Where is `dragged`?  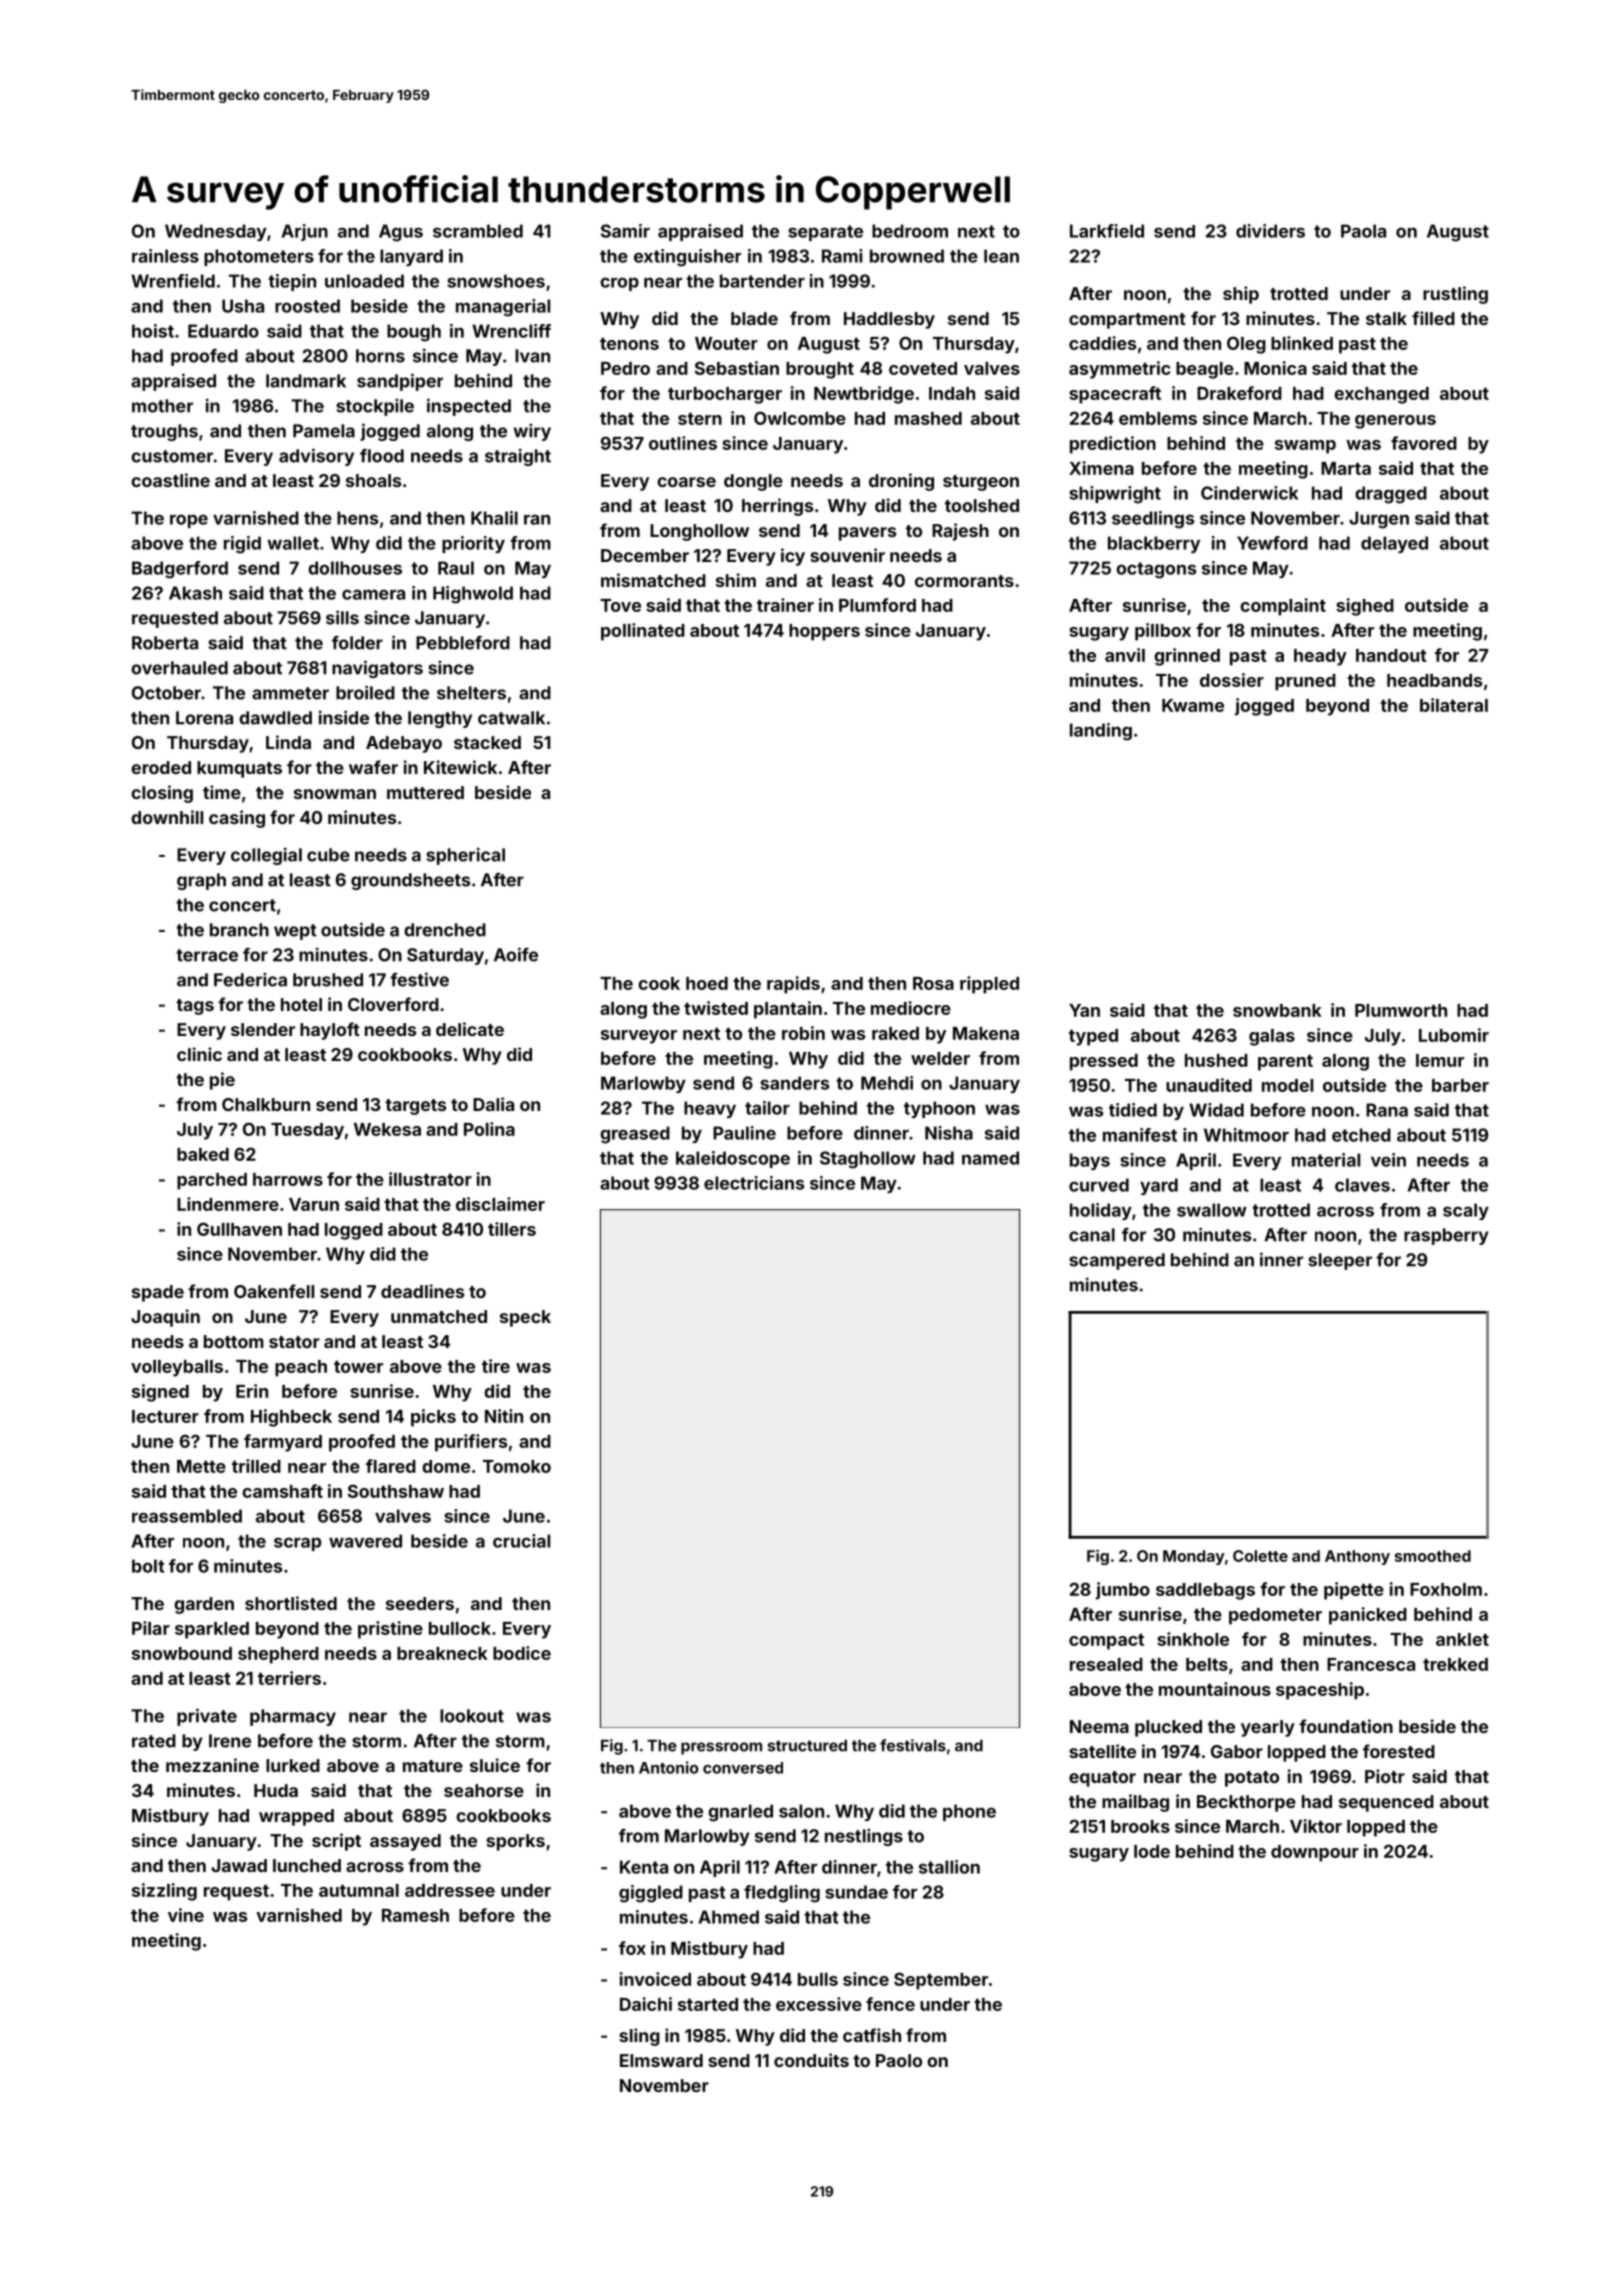 dragged is located at coordinates (1391, 495).
